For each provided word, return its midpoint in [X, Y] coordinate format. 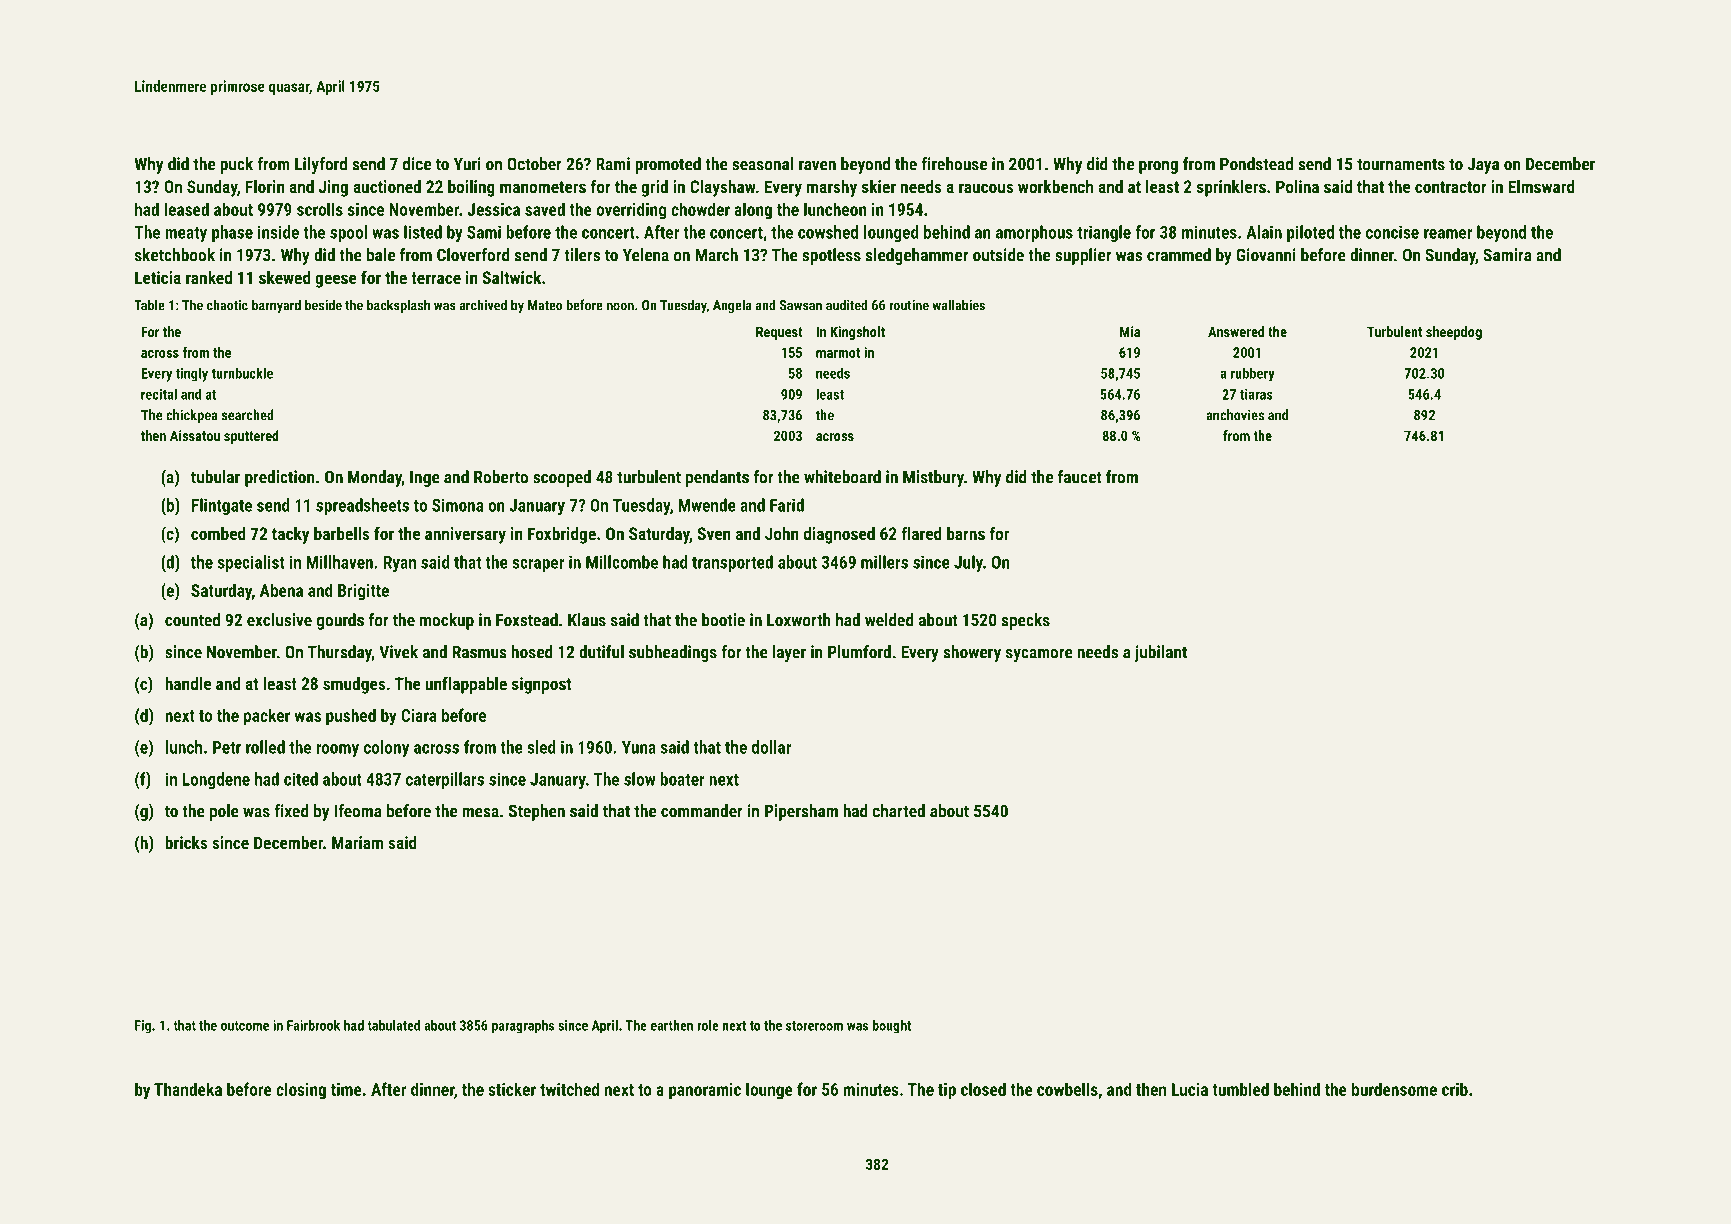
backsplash [398, 306]
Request [779, 333]
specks [1025, 621]
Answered [1236, 331]
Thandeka [188, 1089]
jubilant [1160, 653]
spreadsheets [362, 506]
